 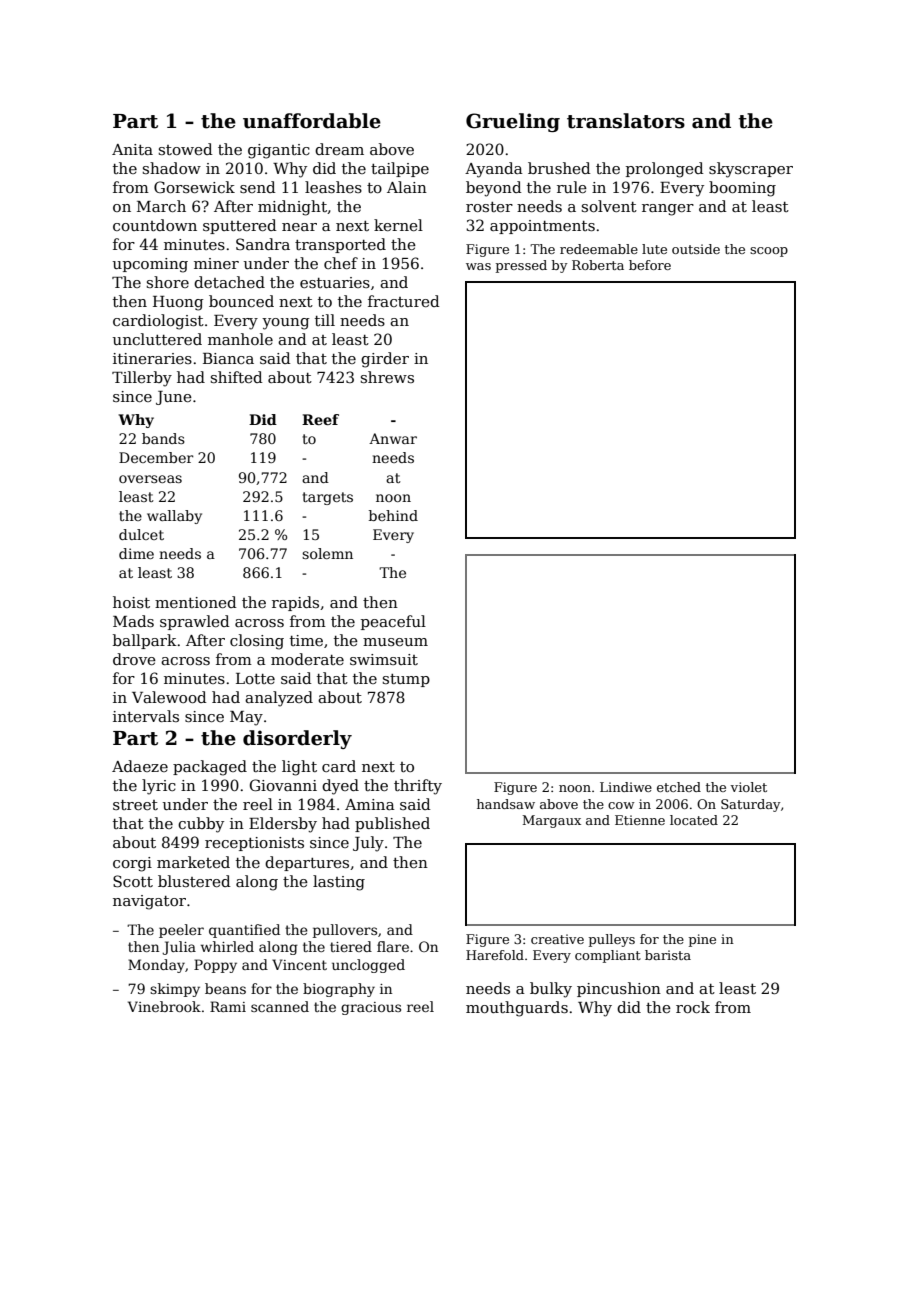 I want to click on unaffordable, so click(x=312, y=121).
